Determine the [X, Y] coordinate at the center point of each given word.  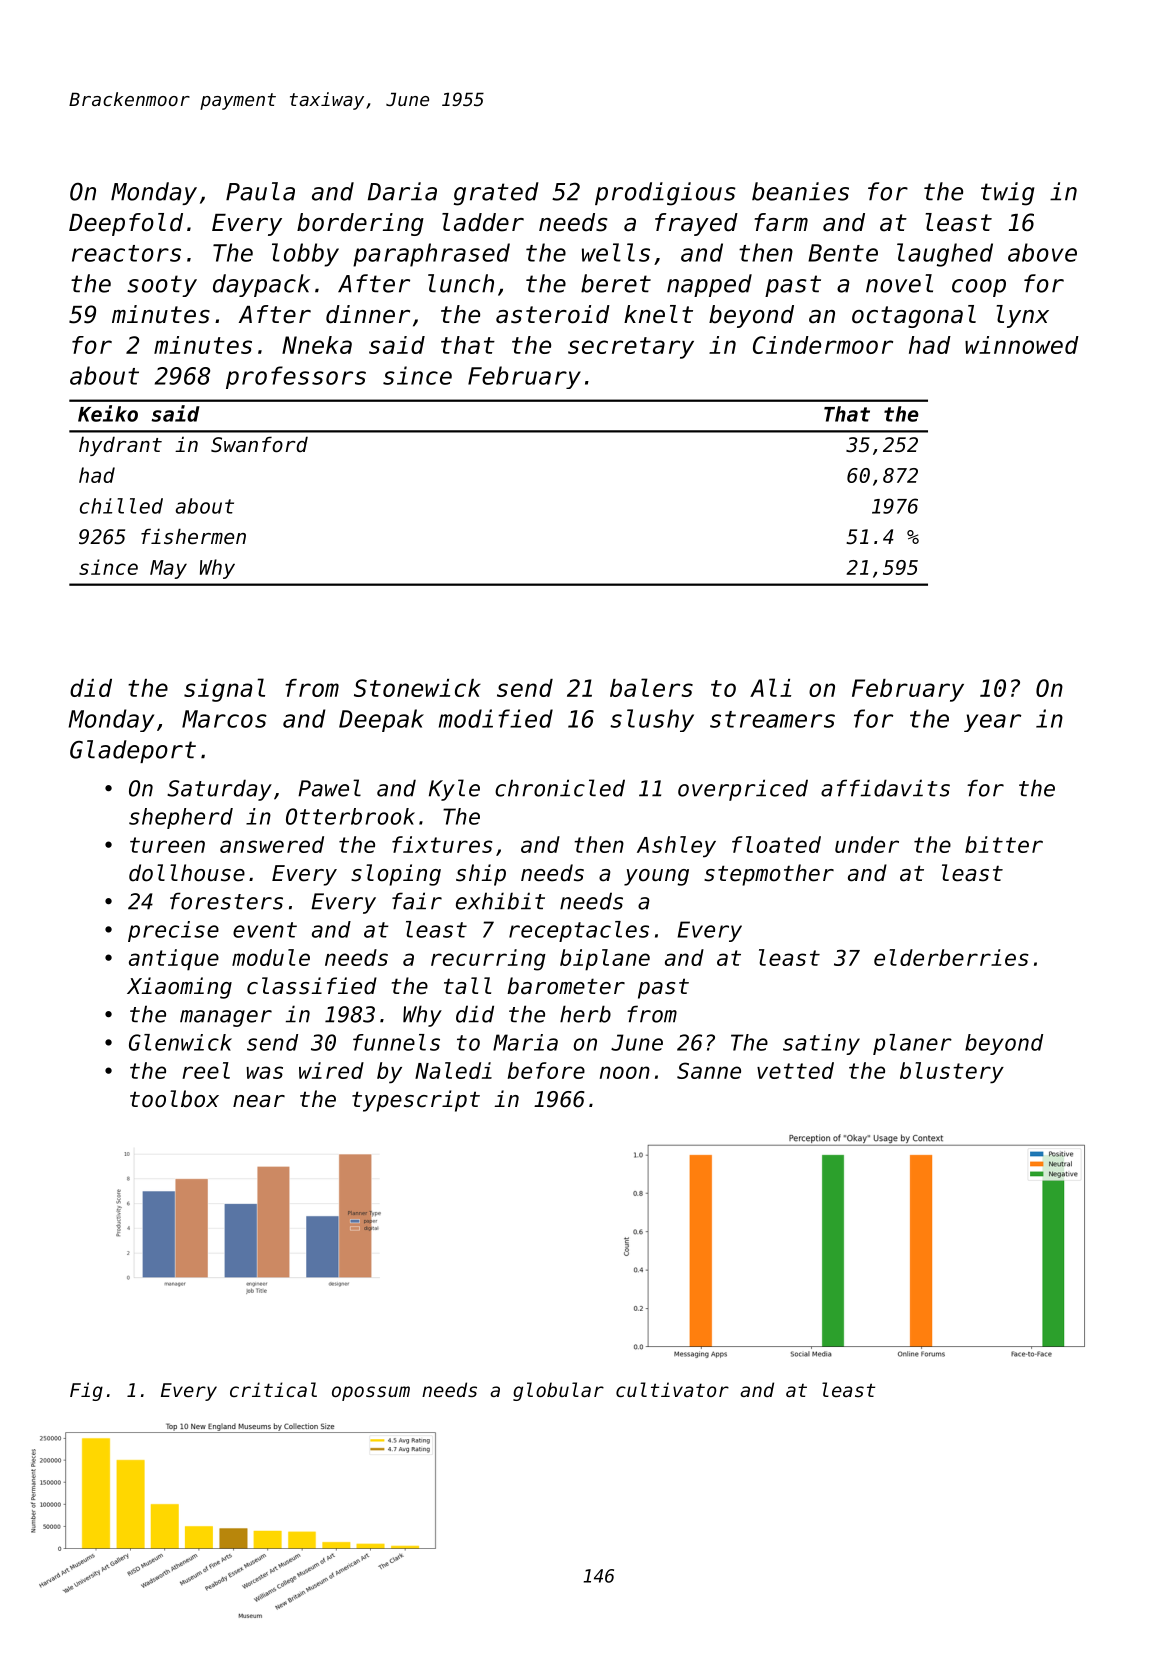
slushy [652, 720]
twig [1007, 194]
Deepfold [126, 224]
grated [496, 194]
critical [273, 1389]
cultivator [672, 1389]
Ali [770, 687]
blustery [952, 1073]
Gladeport [133, 751]
